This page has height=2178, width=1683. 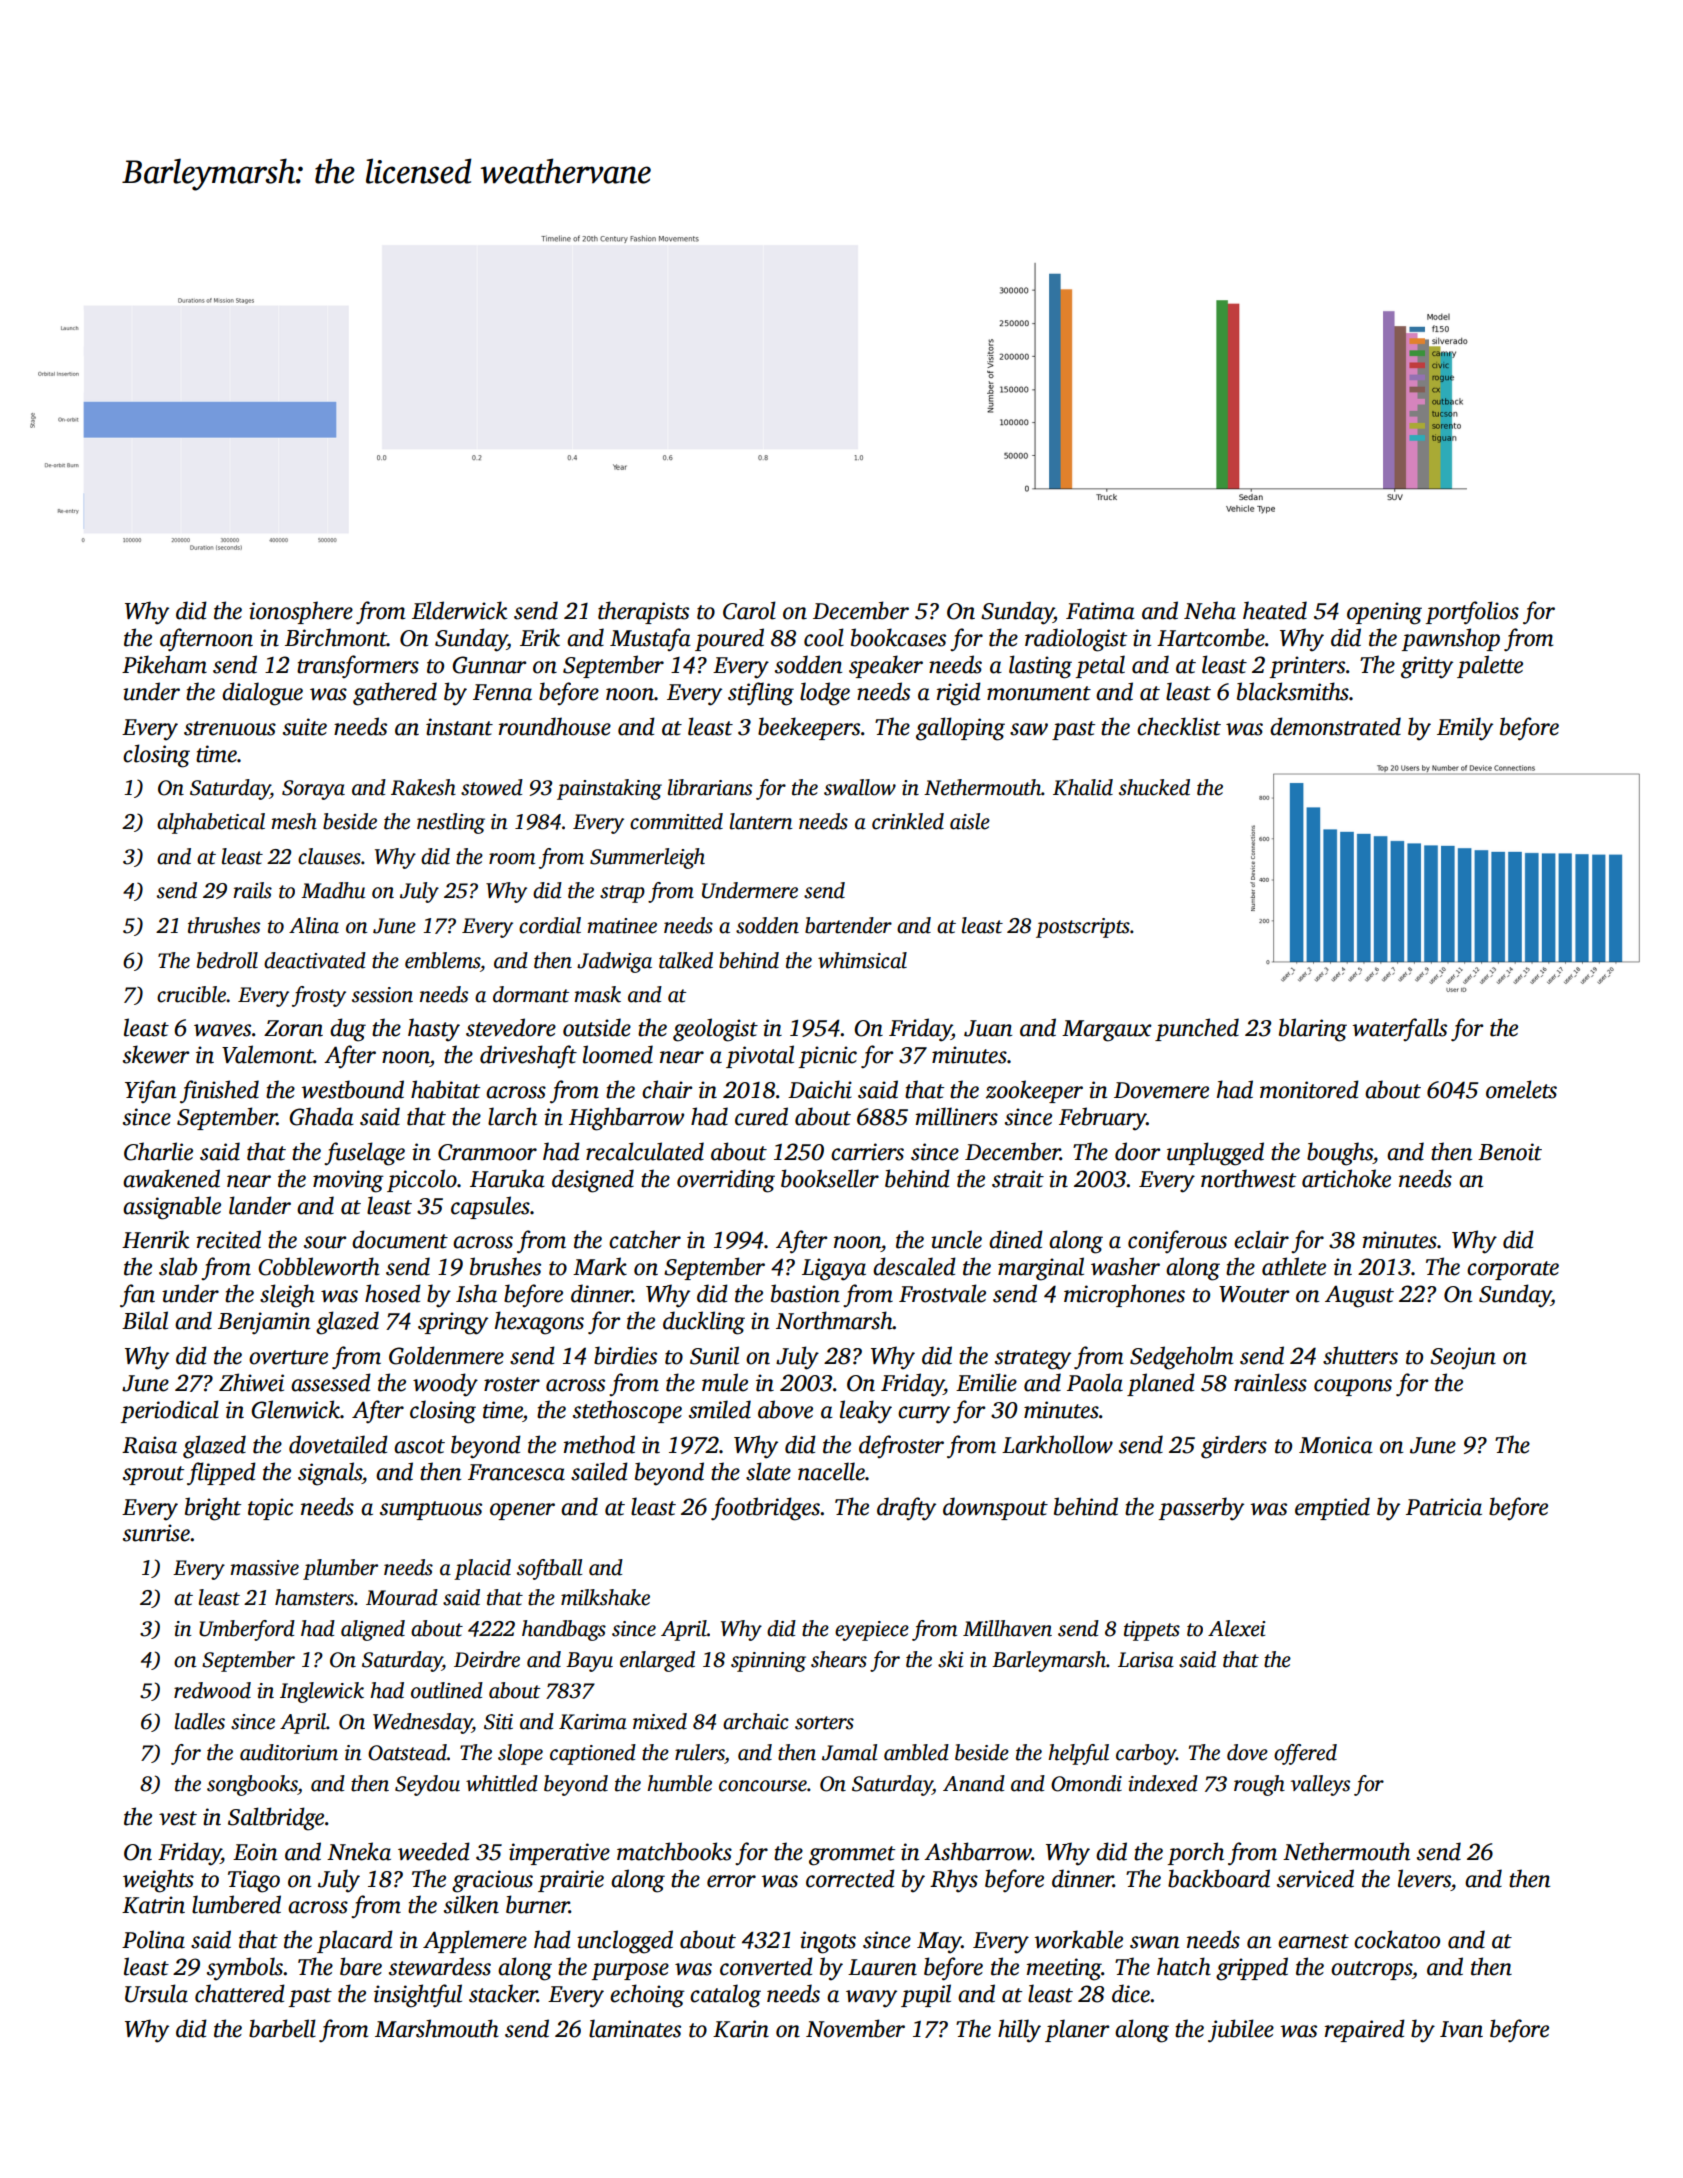 What do you see at coordinates (282, 2028) in the page?
I see `barbell` at bounding box center [282, 2028].
